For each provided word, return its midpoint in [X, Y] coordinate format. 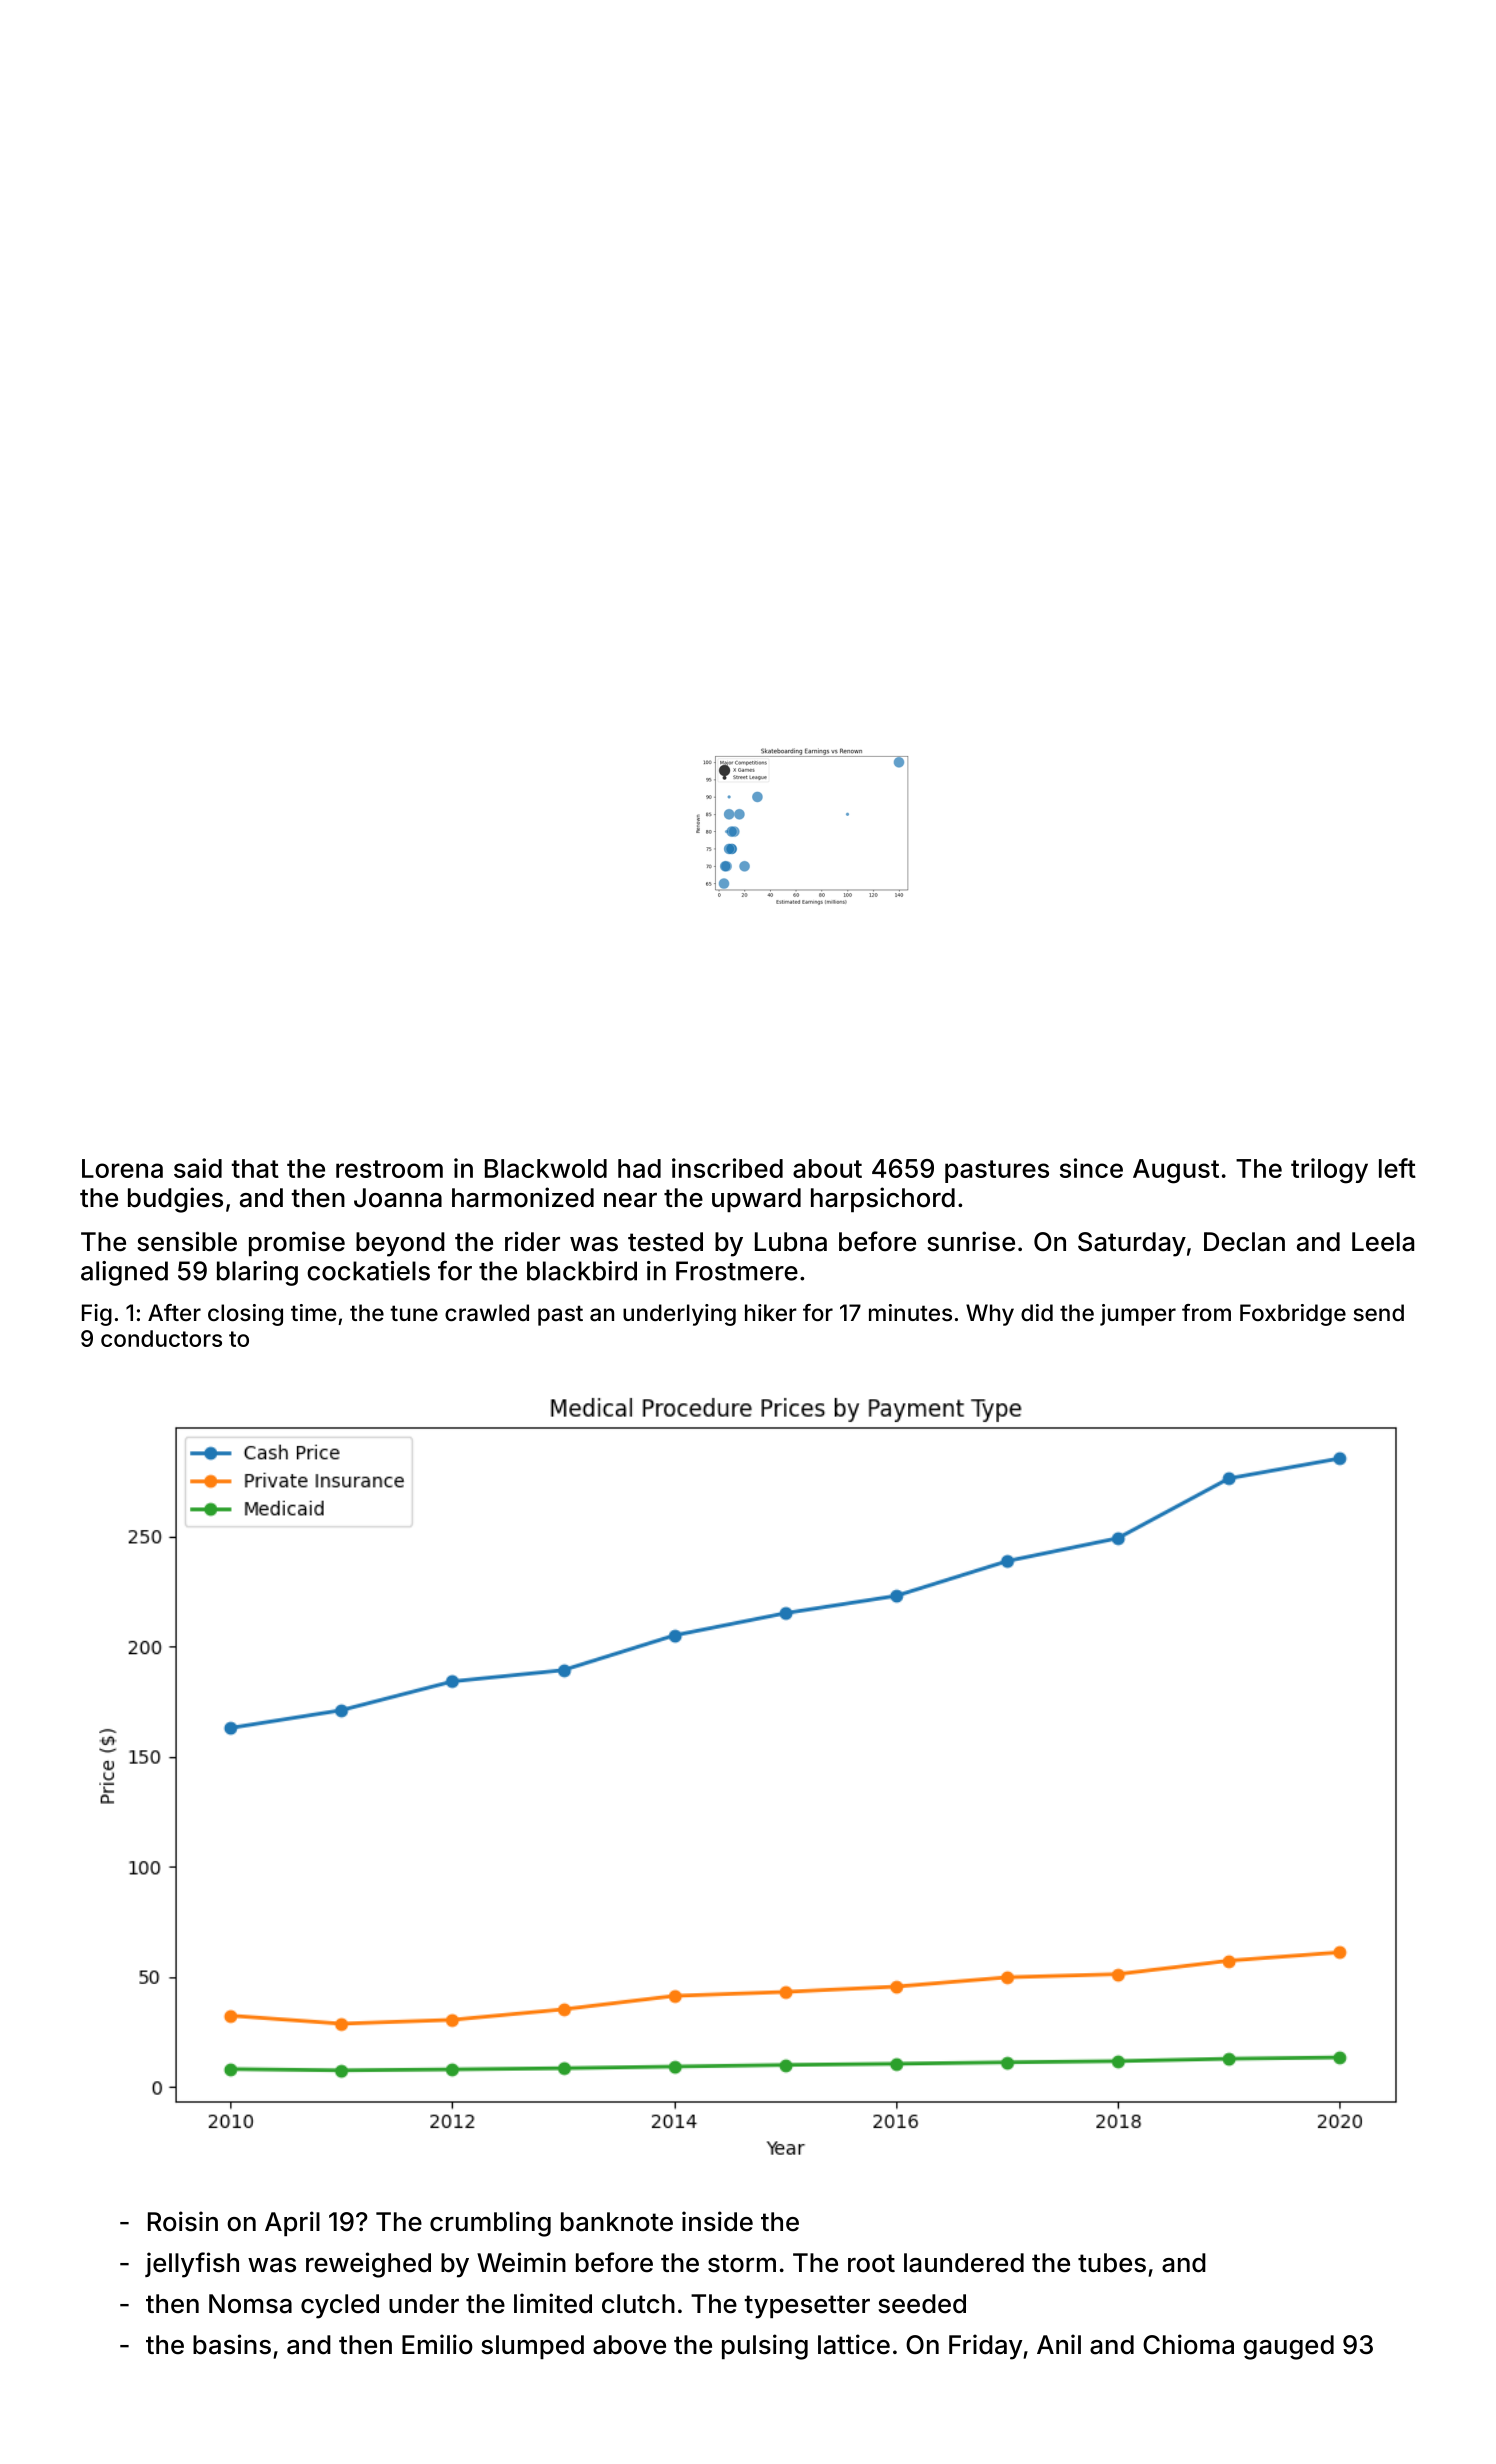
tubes [1112, 2263]
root [871, 2263]
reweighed [368, 2265]
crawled [487, 1313]
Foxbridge [1293, 1315]
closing [245, 1315]
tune [414, 1313]
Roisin [183, 2221]
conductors [161, 1338]
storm [742, 2263]
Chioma [1188, 2344]
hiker [771, 1312]
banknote [617, 2222]
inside [717, 2221]
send [1379, 1312]
